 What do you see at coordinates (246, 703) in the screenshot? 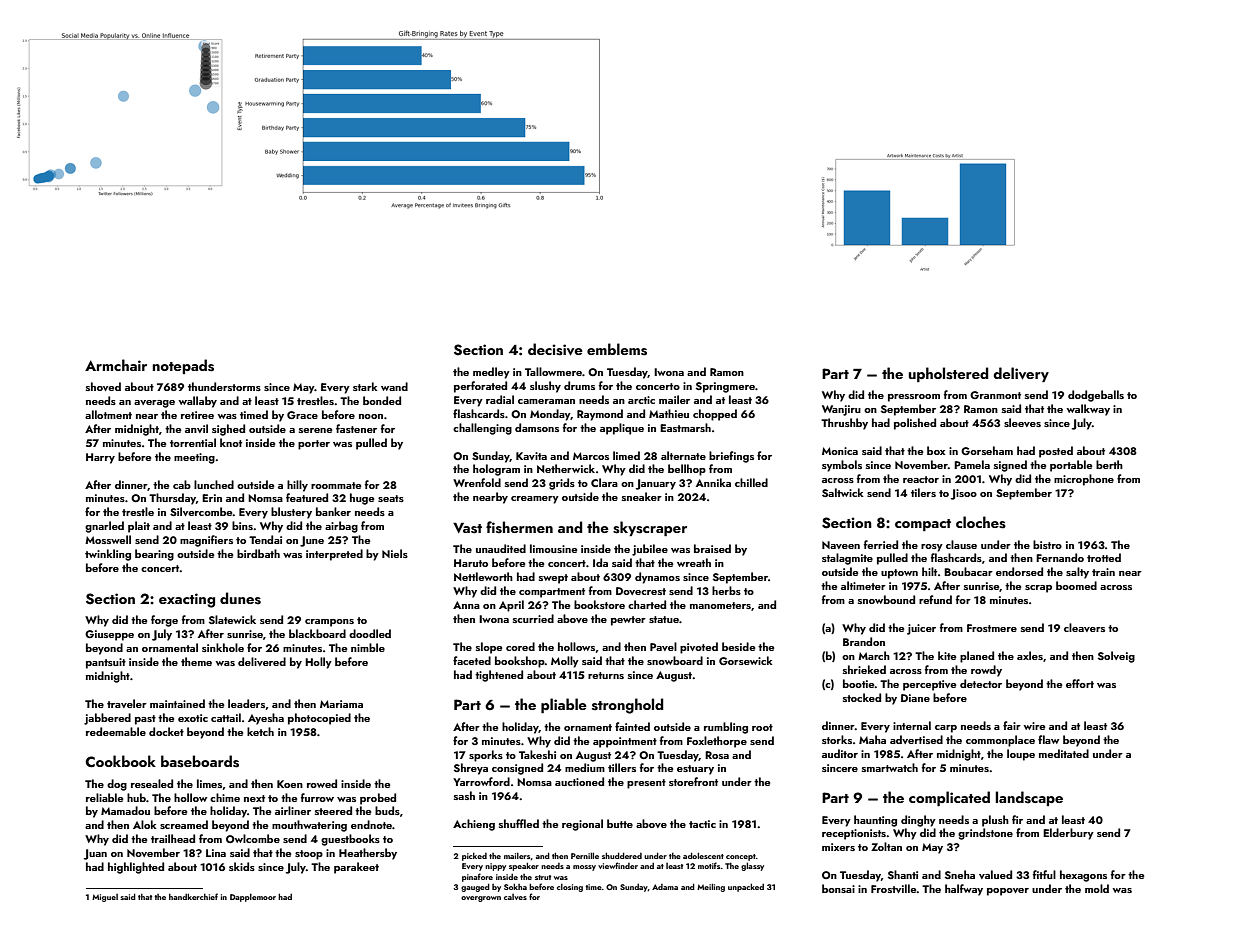
I see `leaders` at bounding box center [246, 703].
